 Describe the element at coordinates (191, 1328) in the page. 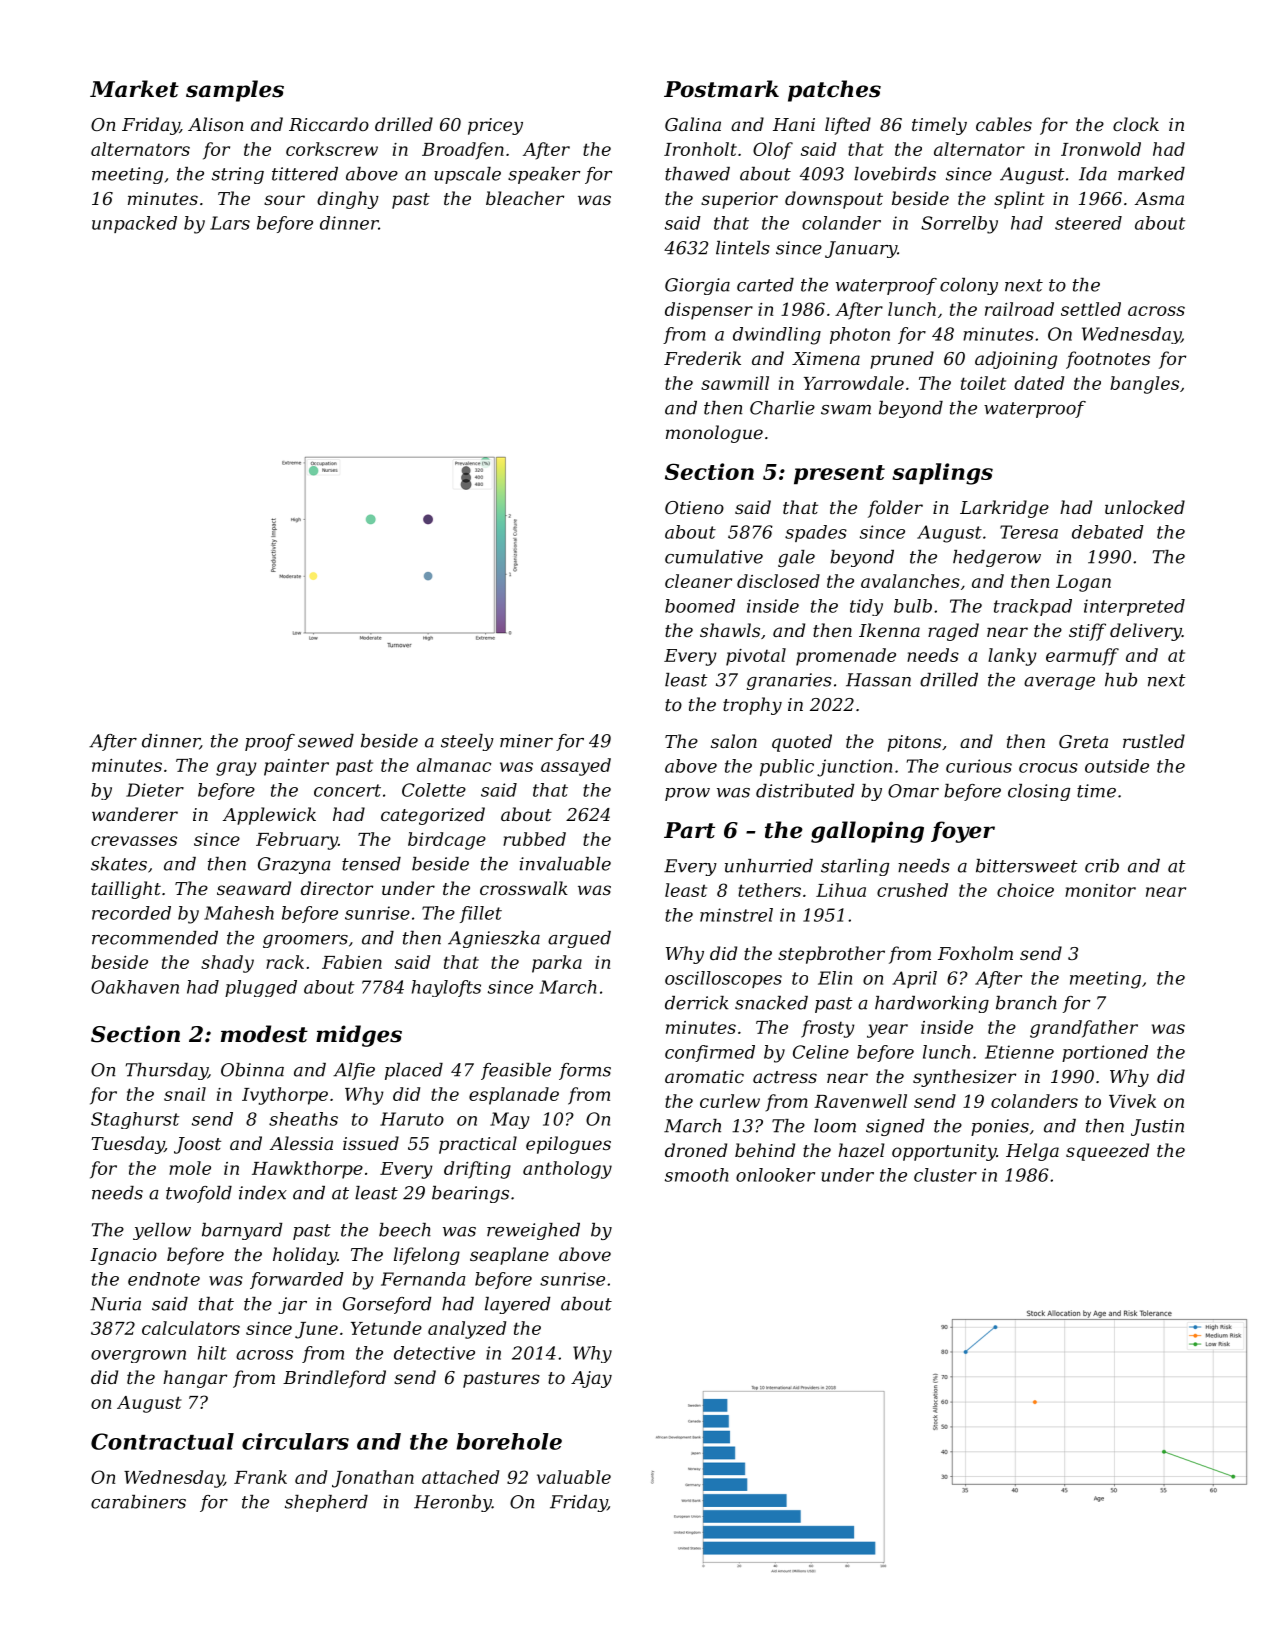

I see `calculators` at that location.
